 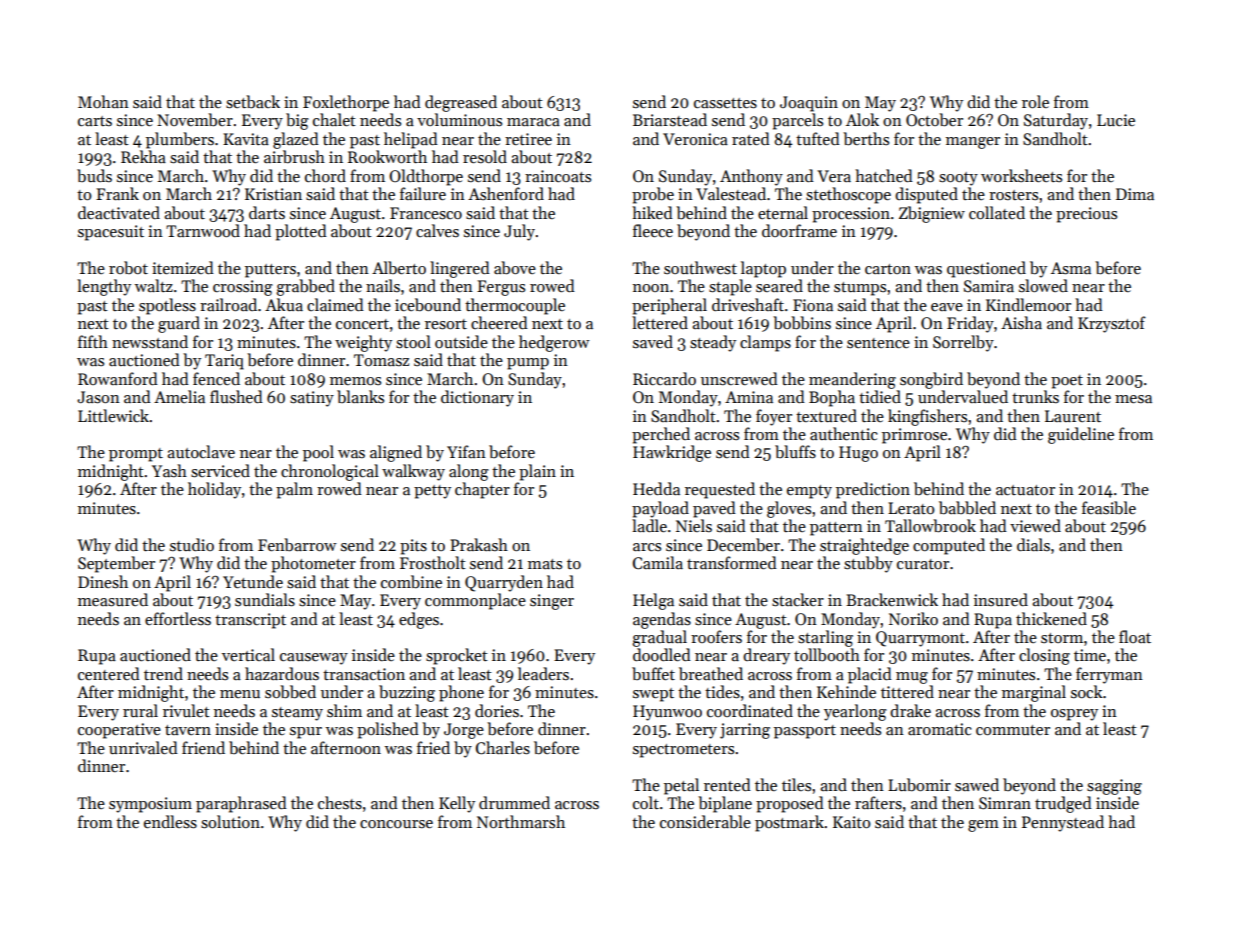 What do you see at coordinates (253, 581) in the document?
I see `Yetunde` at bounding box center [253, 581].
